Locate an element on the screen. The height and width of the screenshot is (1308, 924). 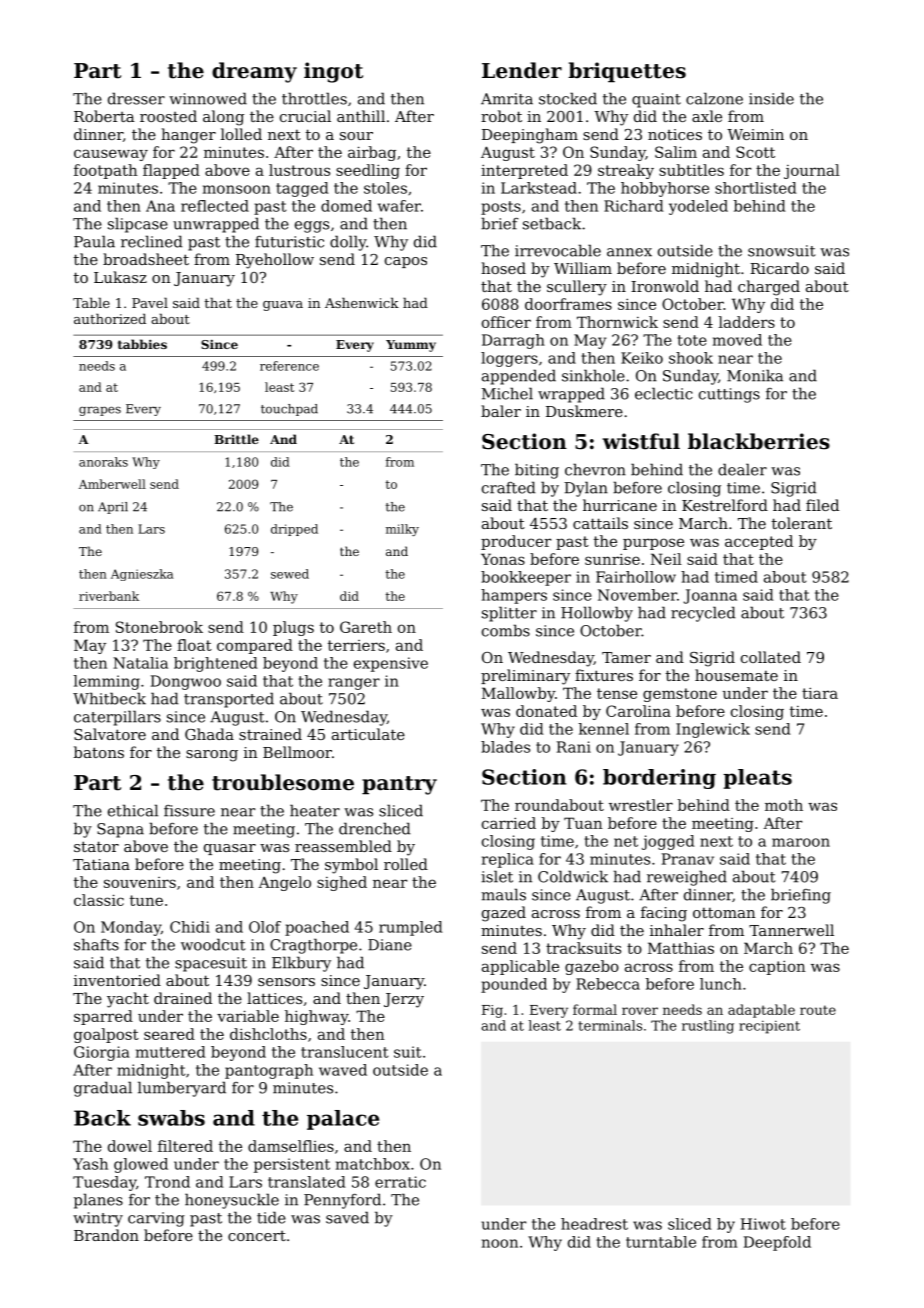
Lender is located at coordinates (522, 70).
